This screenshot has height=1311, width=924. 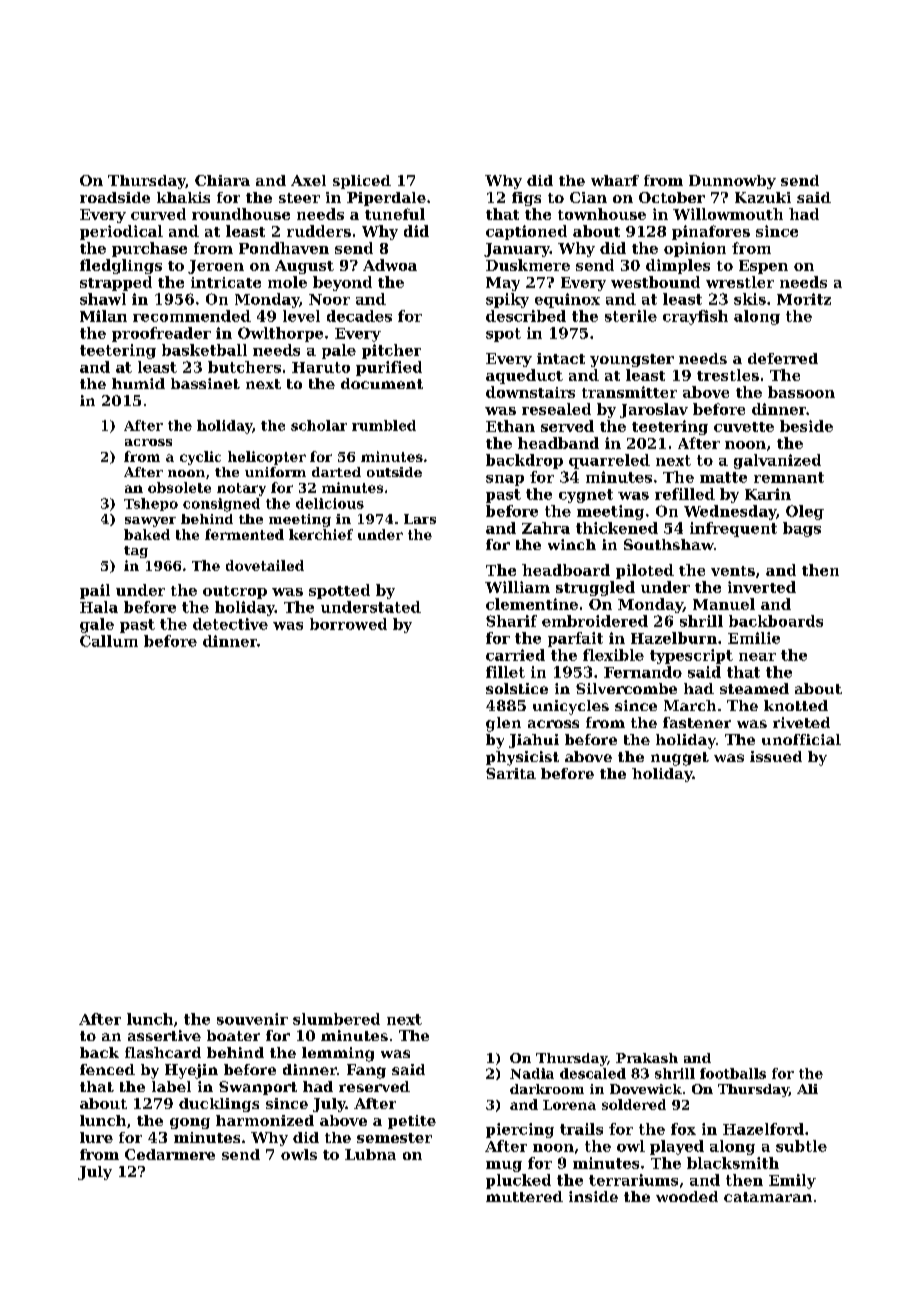 What do you see at coordinates (511, 773) in the screenshot?
I see `Sarita` at bounding box center [511, 773].
